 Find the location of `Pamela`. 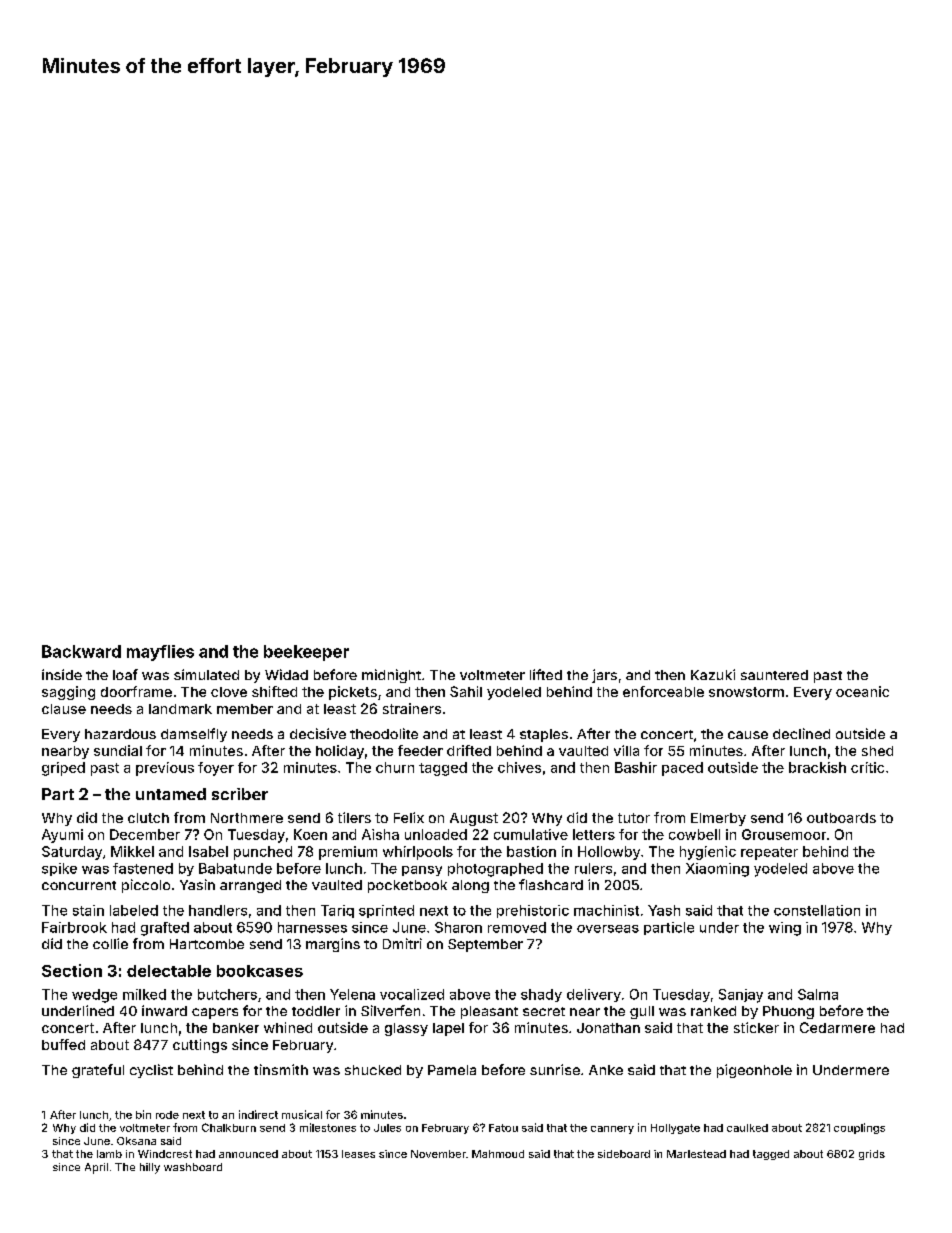

Pamela is located at coordinates (452, 1070).
